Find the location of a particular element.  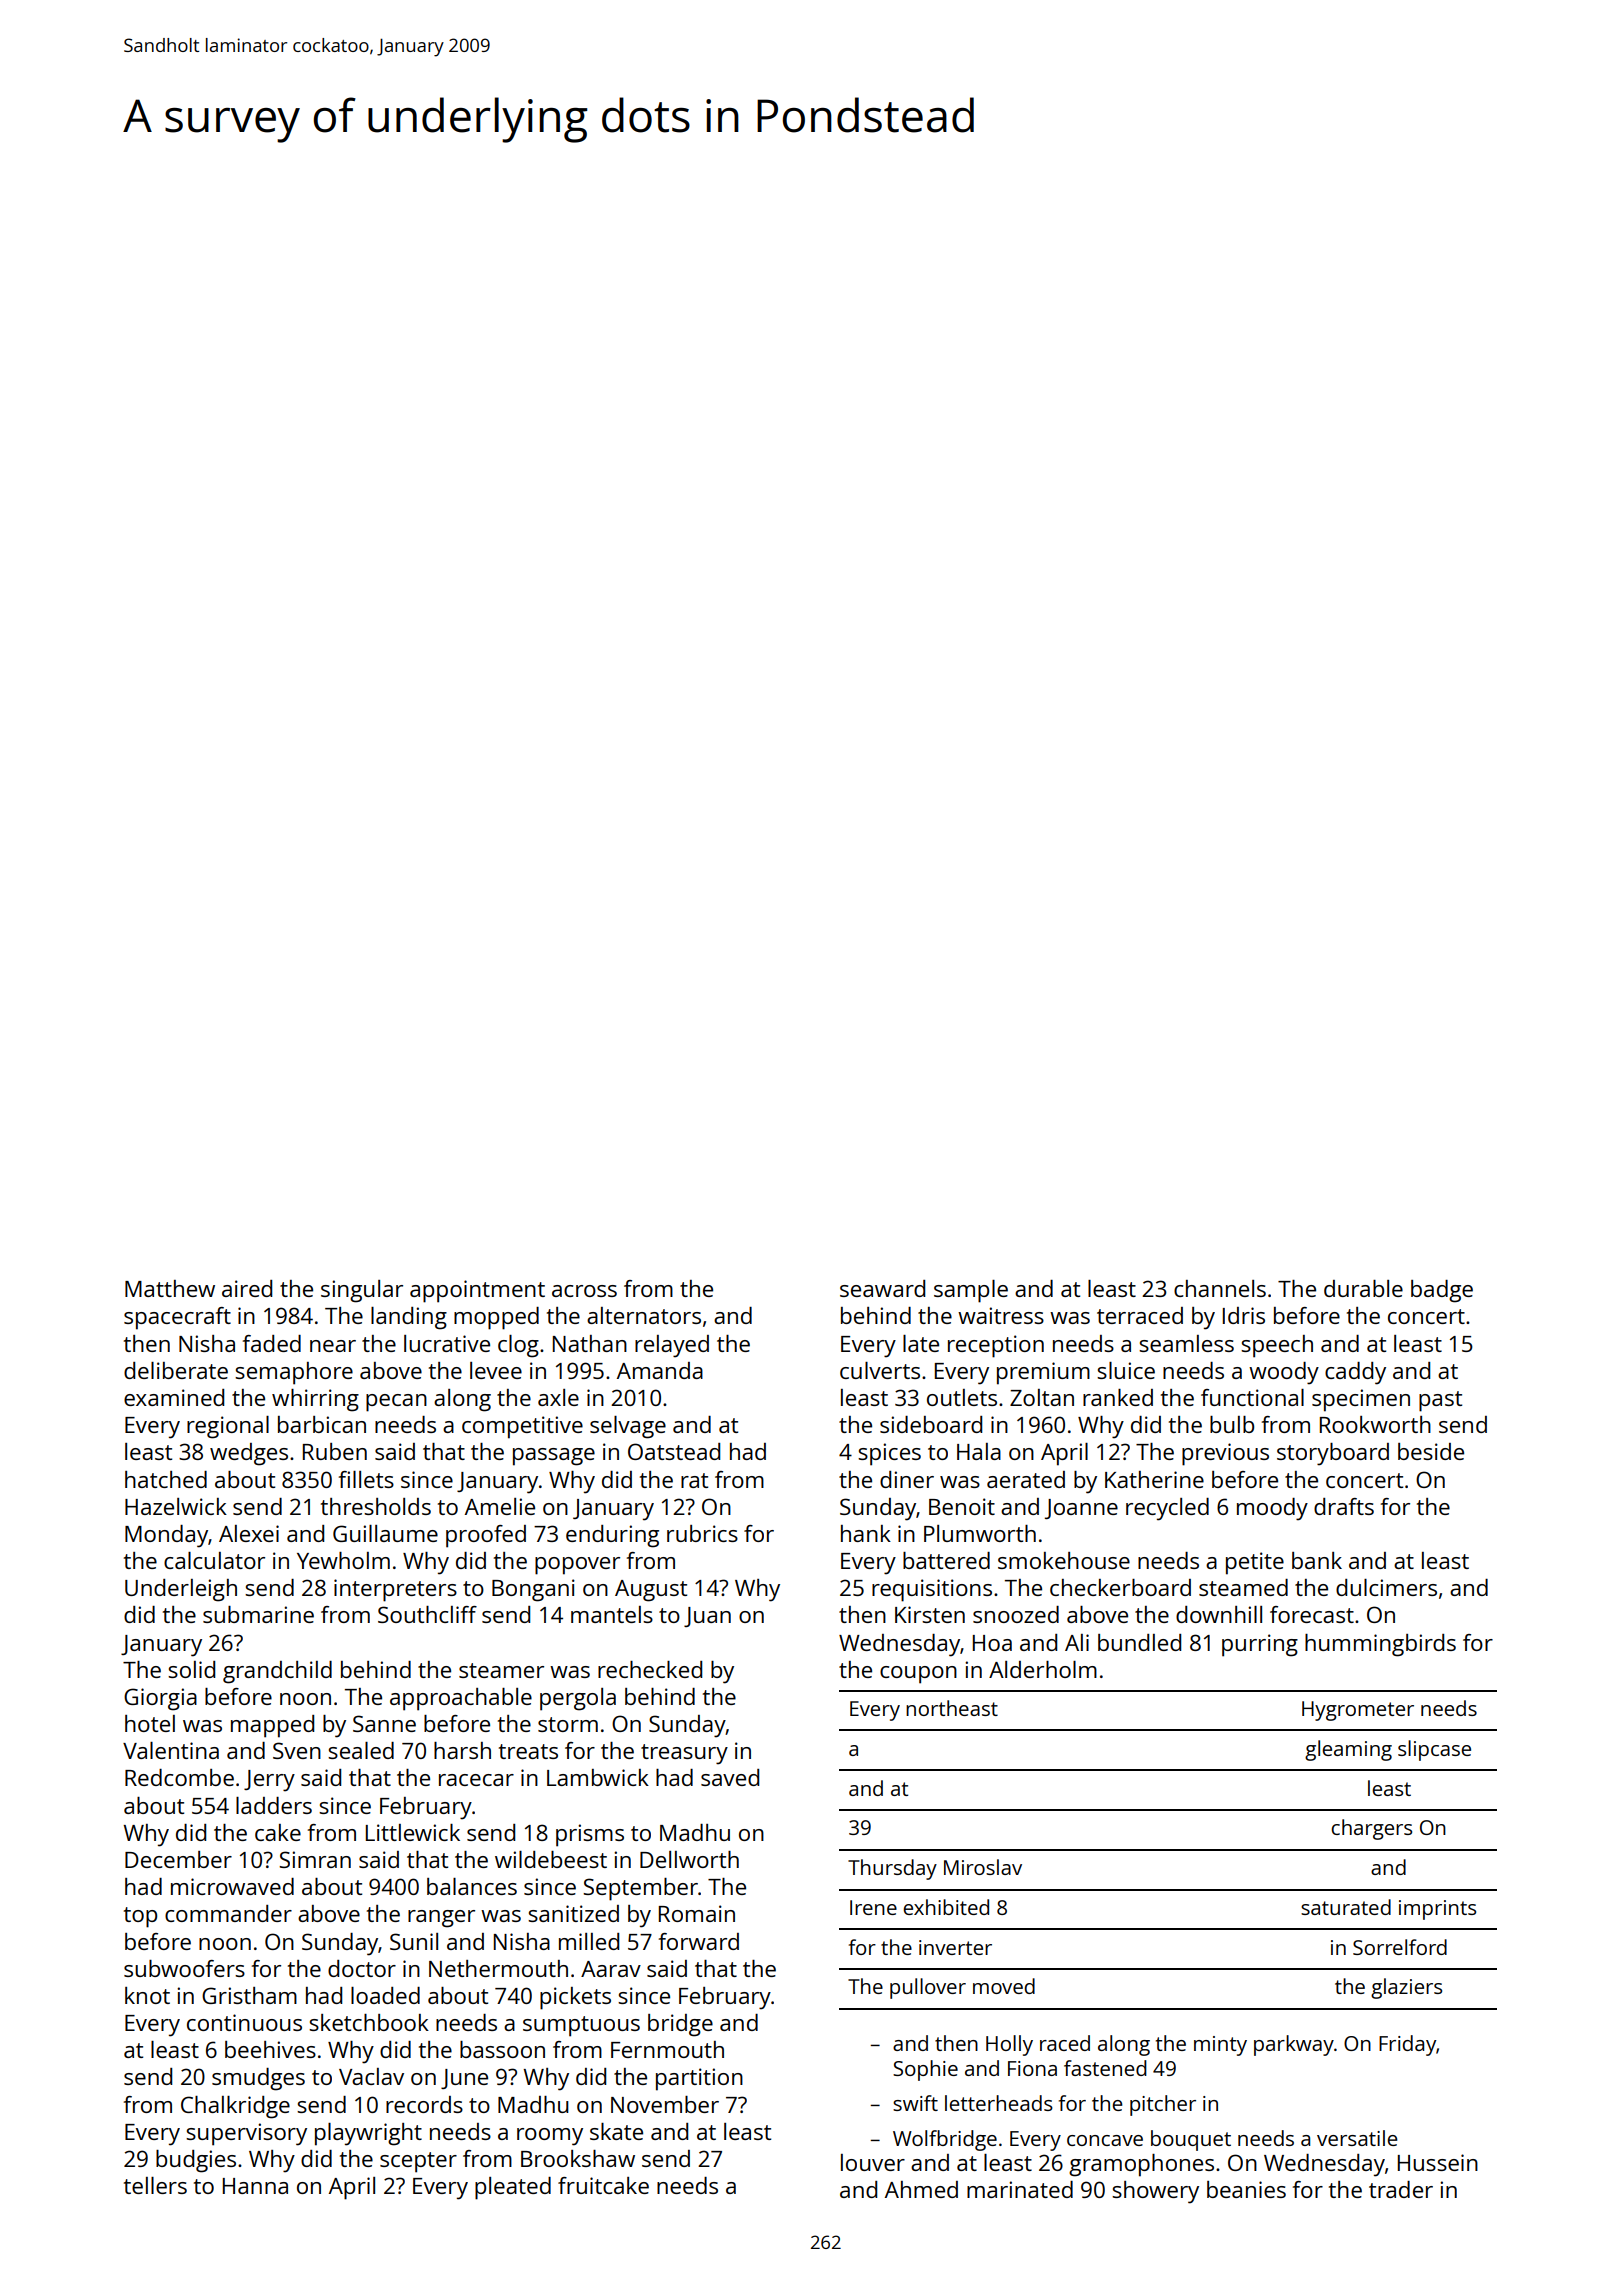

submarine is located at coordinates (258, 1614).
